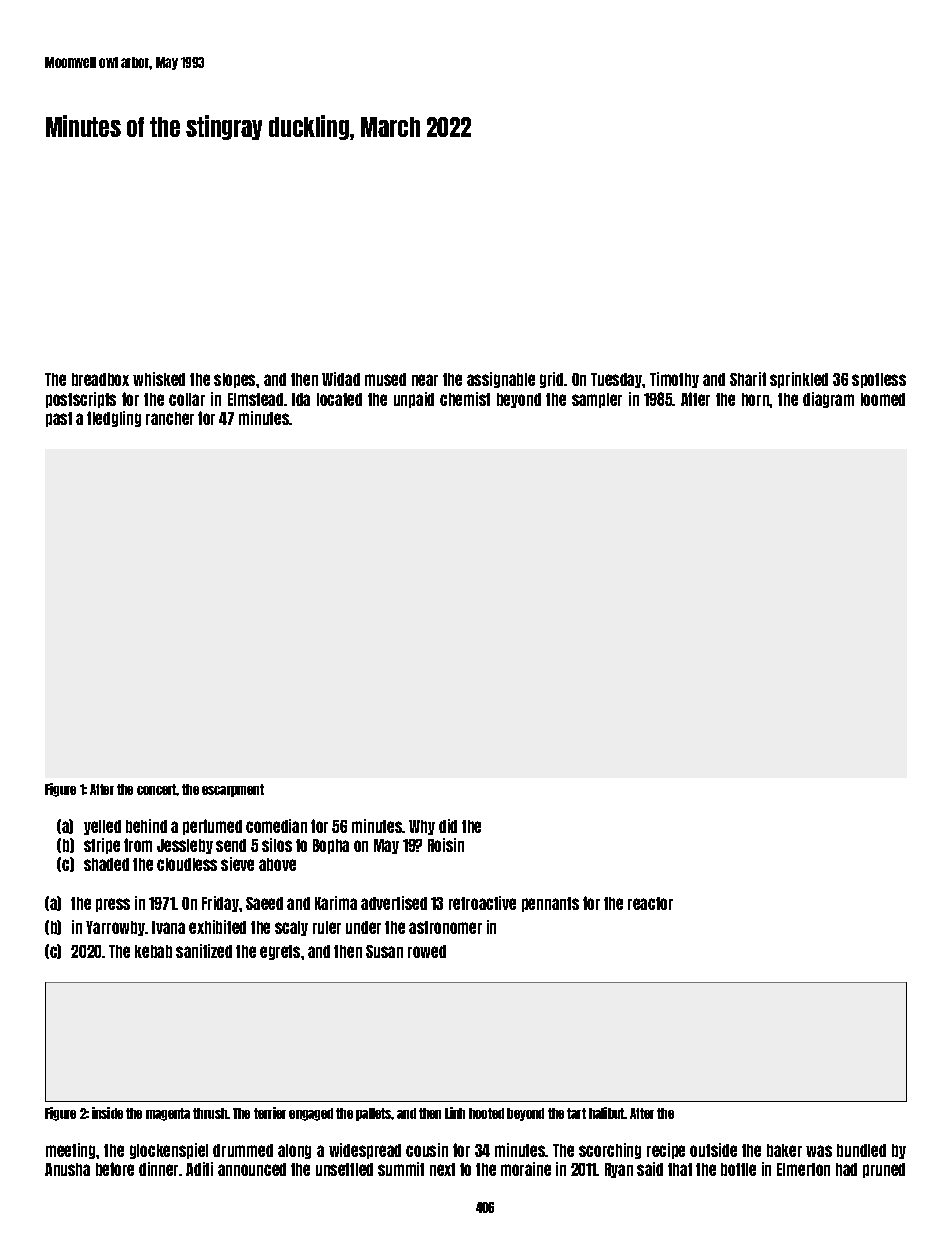 The width and height of the screenshot is (952, 1233). I want to click on Aditi, so click(199, 1169).
